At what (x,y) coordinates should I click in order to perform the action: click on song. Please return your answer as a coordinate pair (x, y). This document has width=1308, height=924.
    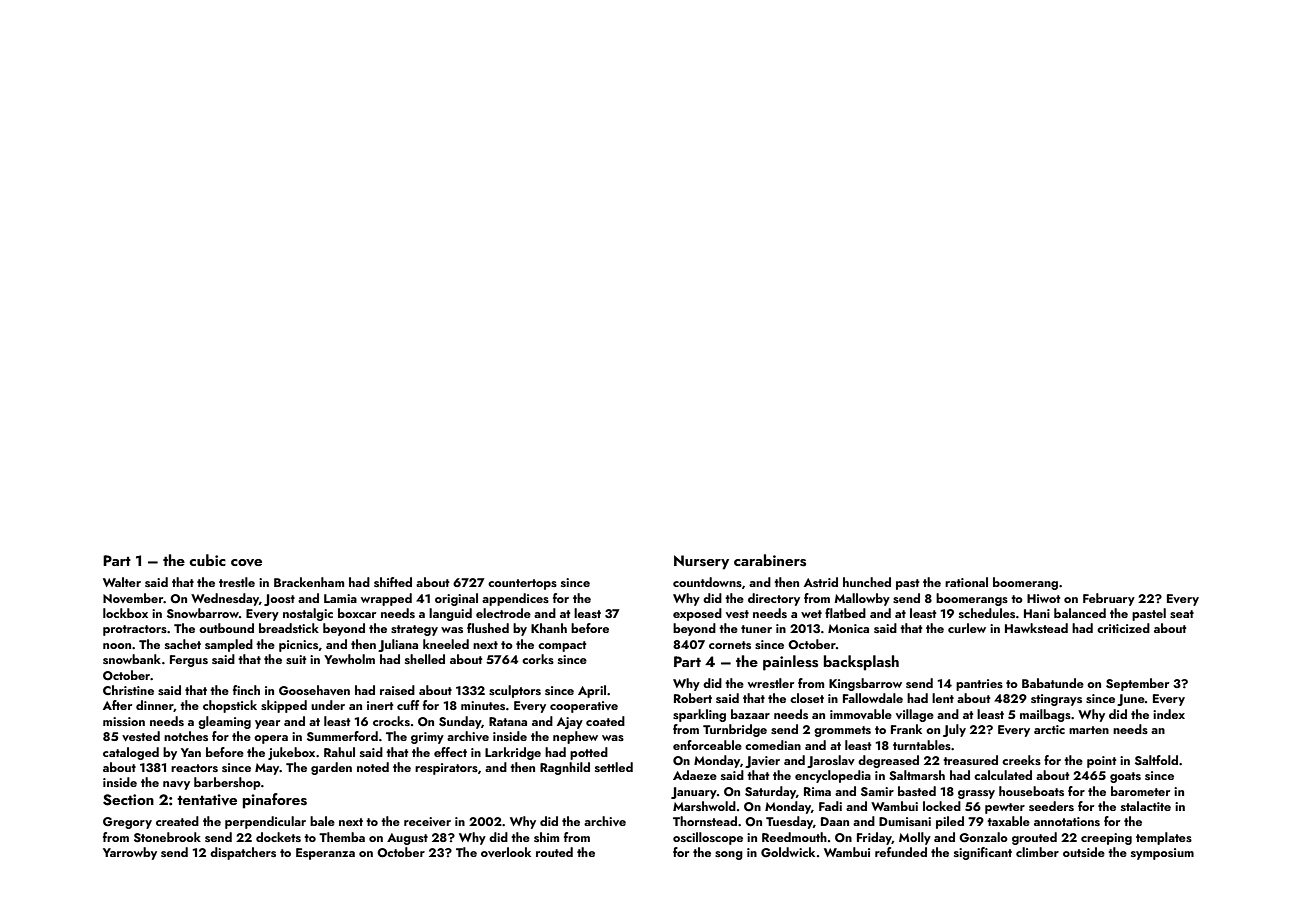
    Looking at the image, I should click on (729, 855).
